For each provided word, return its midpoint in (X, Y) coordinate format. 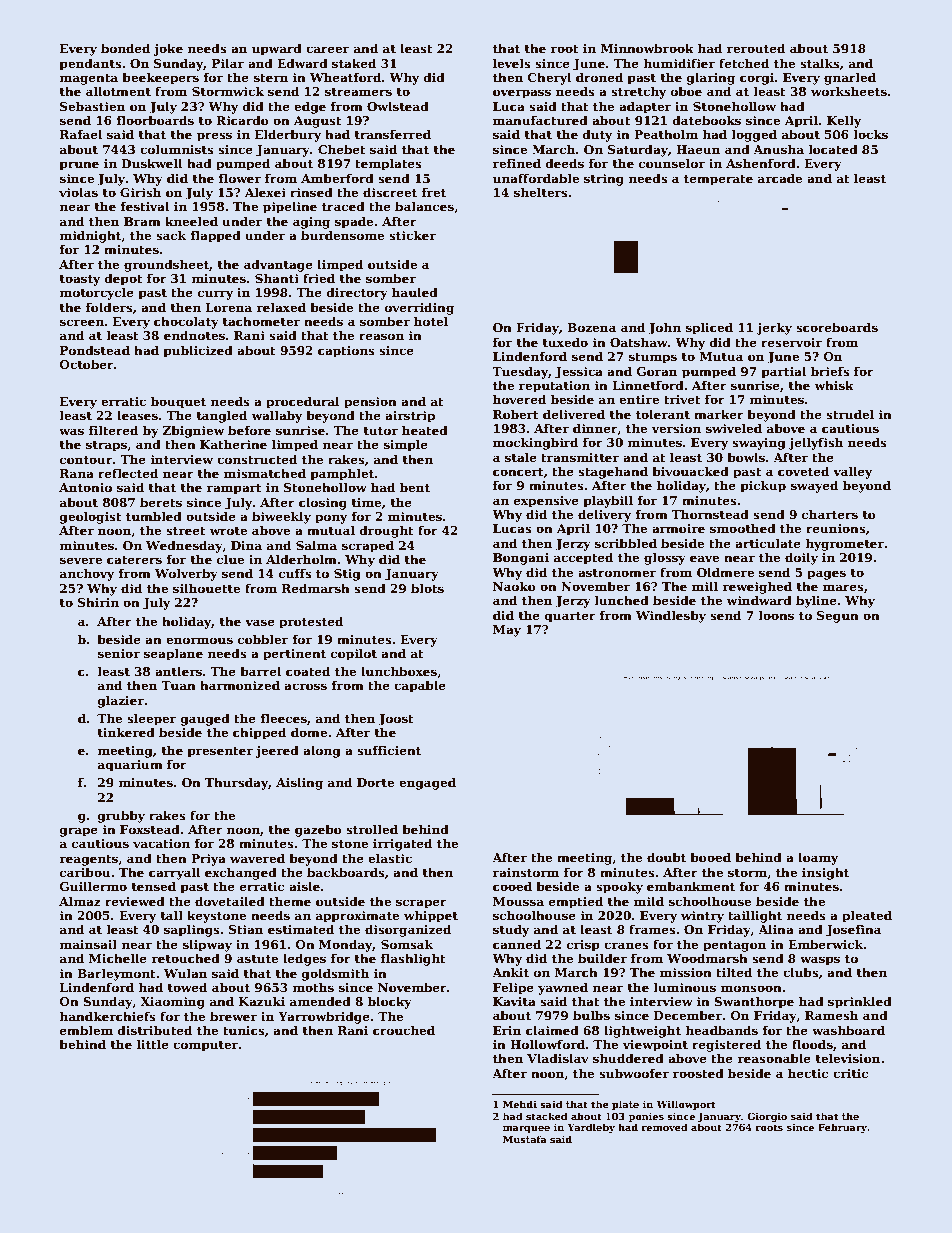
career (327, 49)
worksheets (849, 91)
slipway (207, 945)
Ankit (510, 972)
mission (686, 972)
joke (168, 49)
